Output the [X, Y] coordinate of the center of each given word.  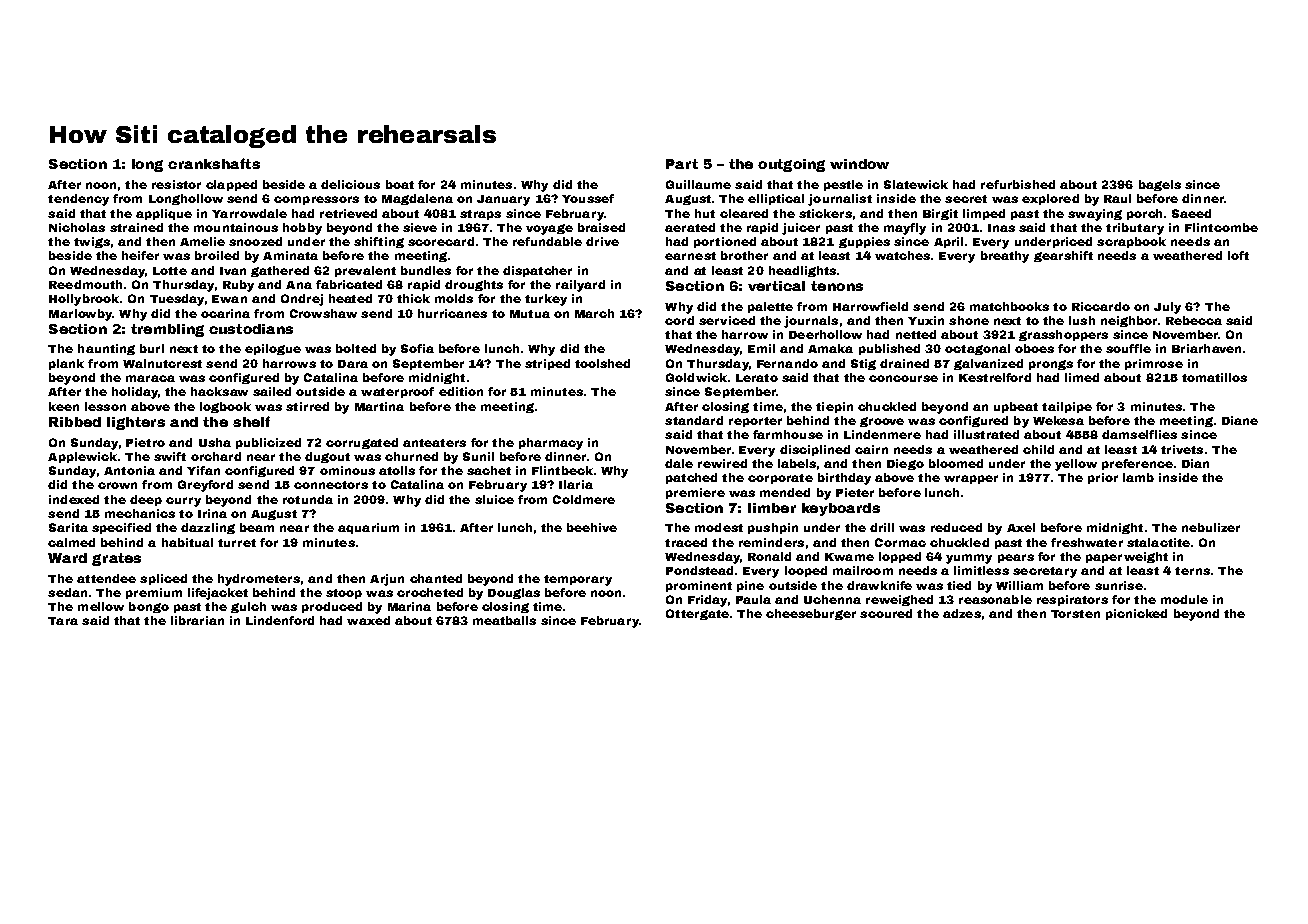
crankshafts [214, 163]
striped [547, 364]
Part [682, 164]
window [859, 164]
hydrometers [259, 580]
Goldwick [696, 377]
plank [66, 364]
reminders [771, 542]
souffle [1128, 348]
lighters [136, 423]
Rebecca [1194, 320]
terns [1192, 571]
